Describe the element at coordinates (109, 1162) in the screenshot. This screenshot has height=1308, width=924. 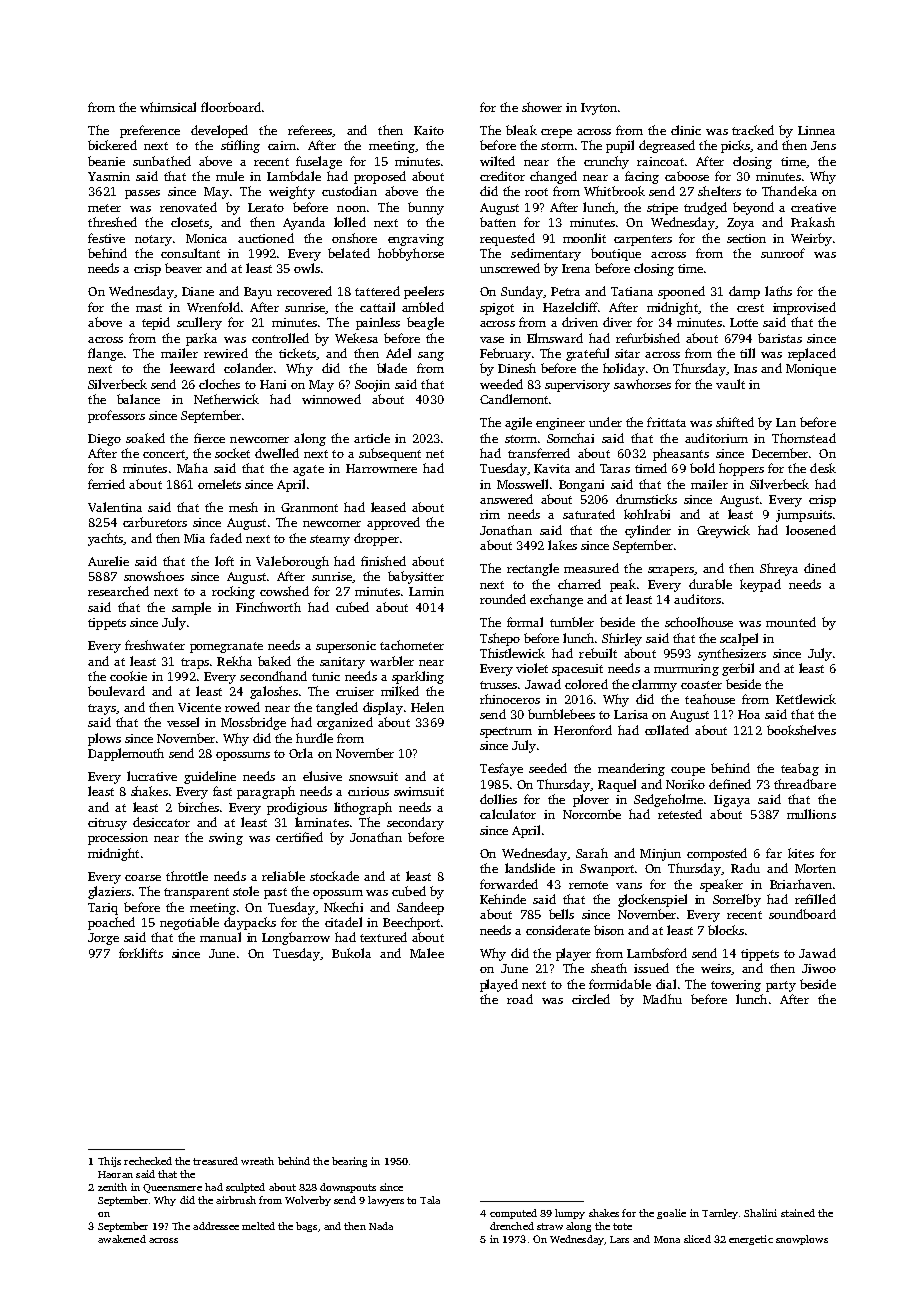
I see `Thijs` at that location.
